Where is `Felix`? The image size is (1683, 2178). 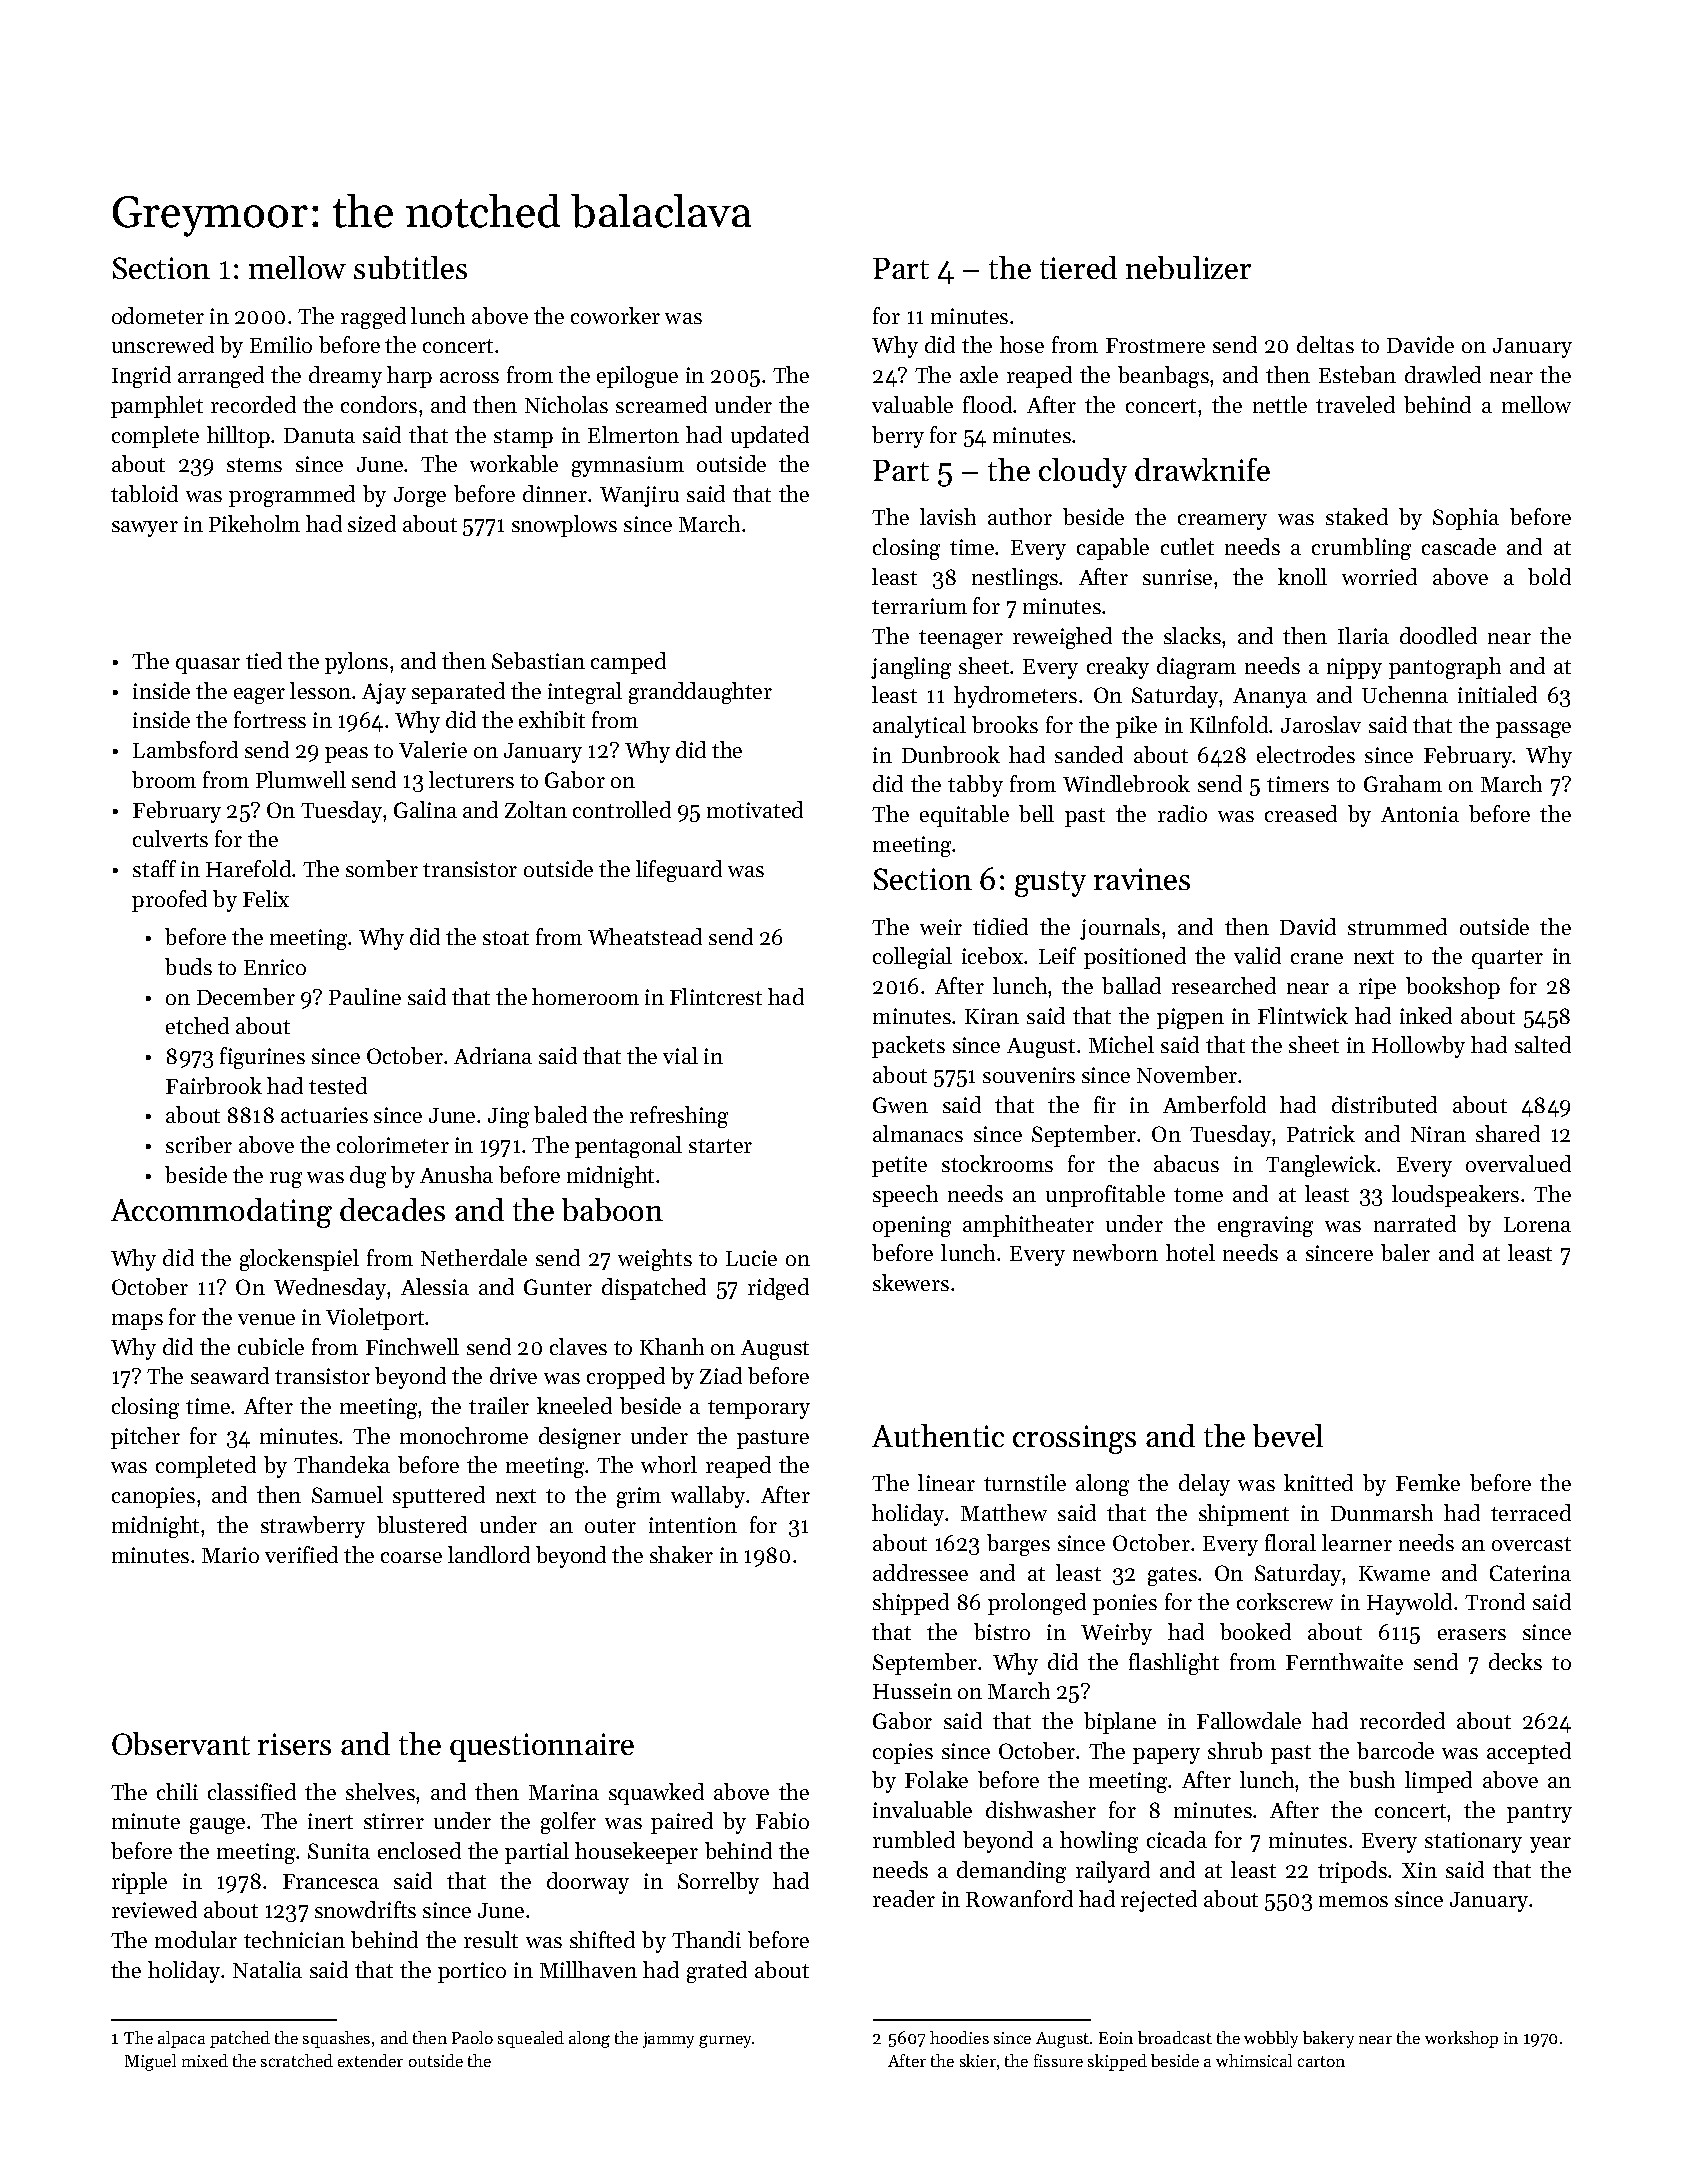 Felix is located at coordinates (266, 898).
